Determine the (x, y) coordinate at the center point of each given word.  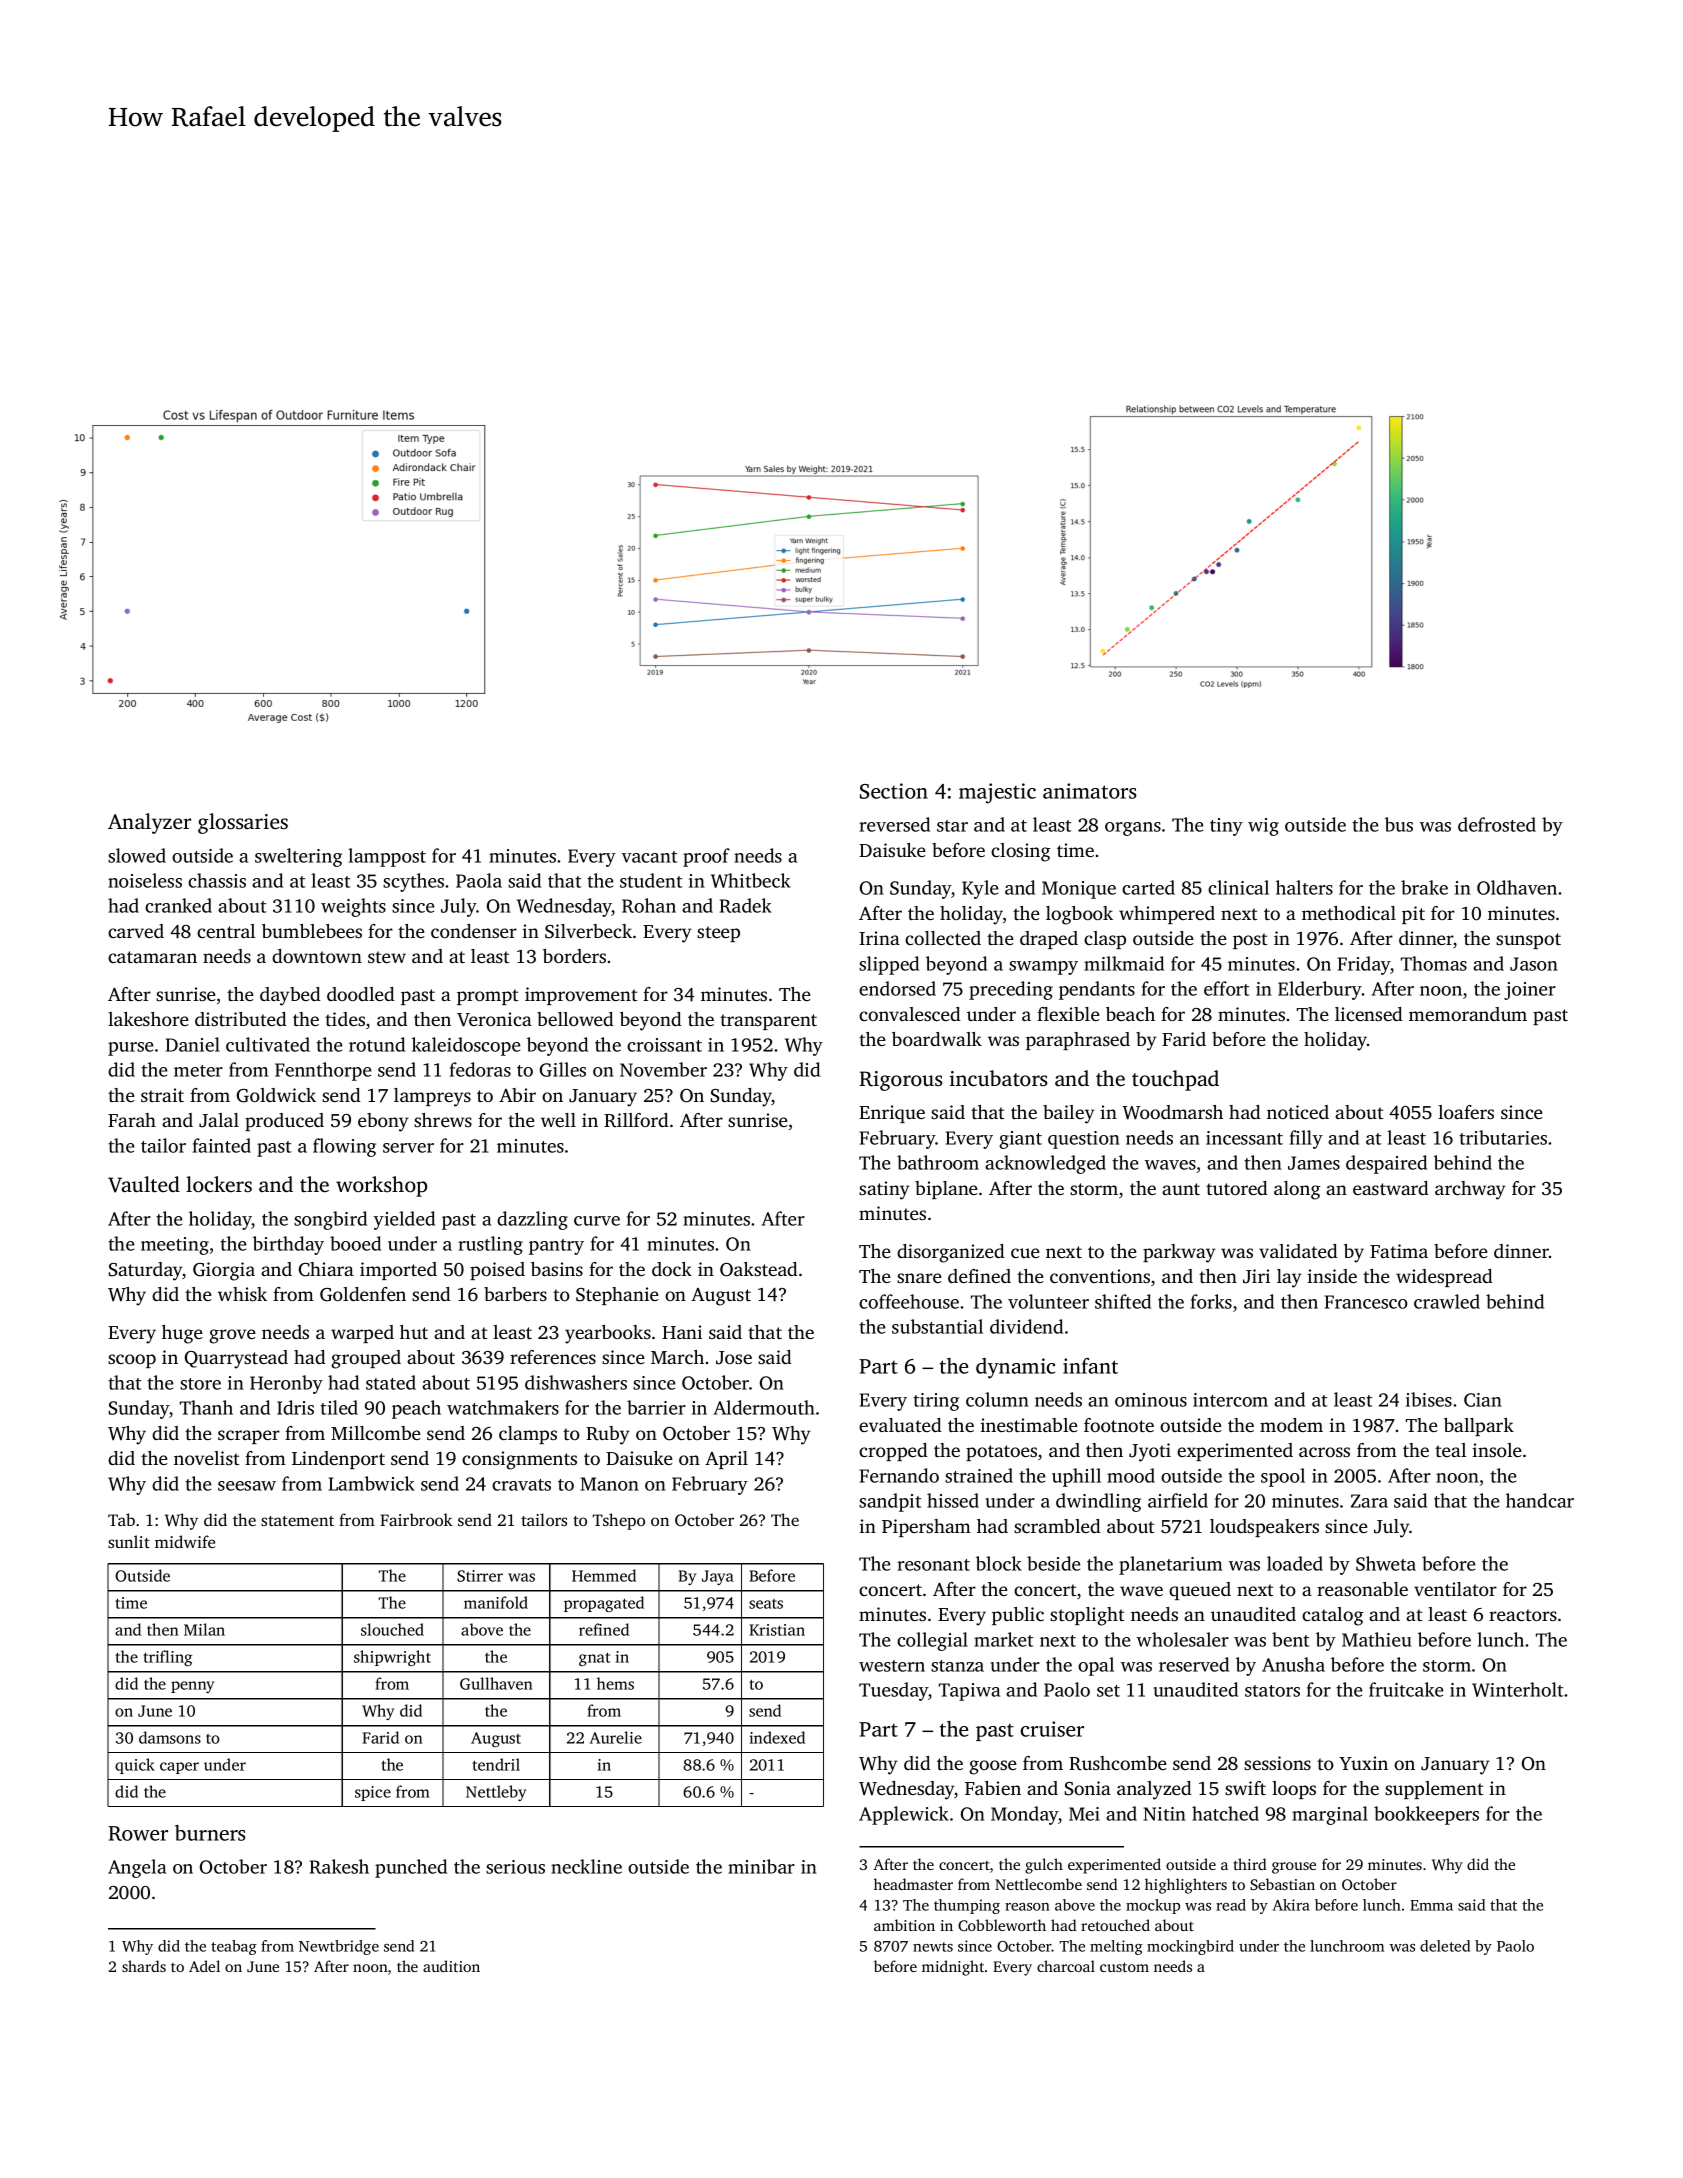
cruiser (1052, 1729)
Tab (121, 1519)
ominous (1151, 1400)
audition (451, 1966)
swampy (1043, 968)
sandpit (890, 1502)
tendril (496, 1764)
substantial (937, 1326)
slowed (137, 855)
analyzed (1154, 1790)
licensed (1369, 1014)
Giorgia (224, 1271)
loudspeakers (1264, 1528)
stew (387, 957)
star (952, 826)
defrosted (1497, 824)
